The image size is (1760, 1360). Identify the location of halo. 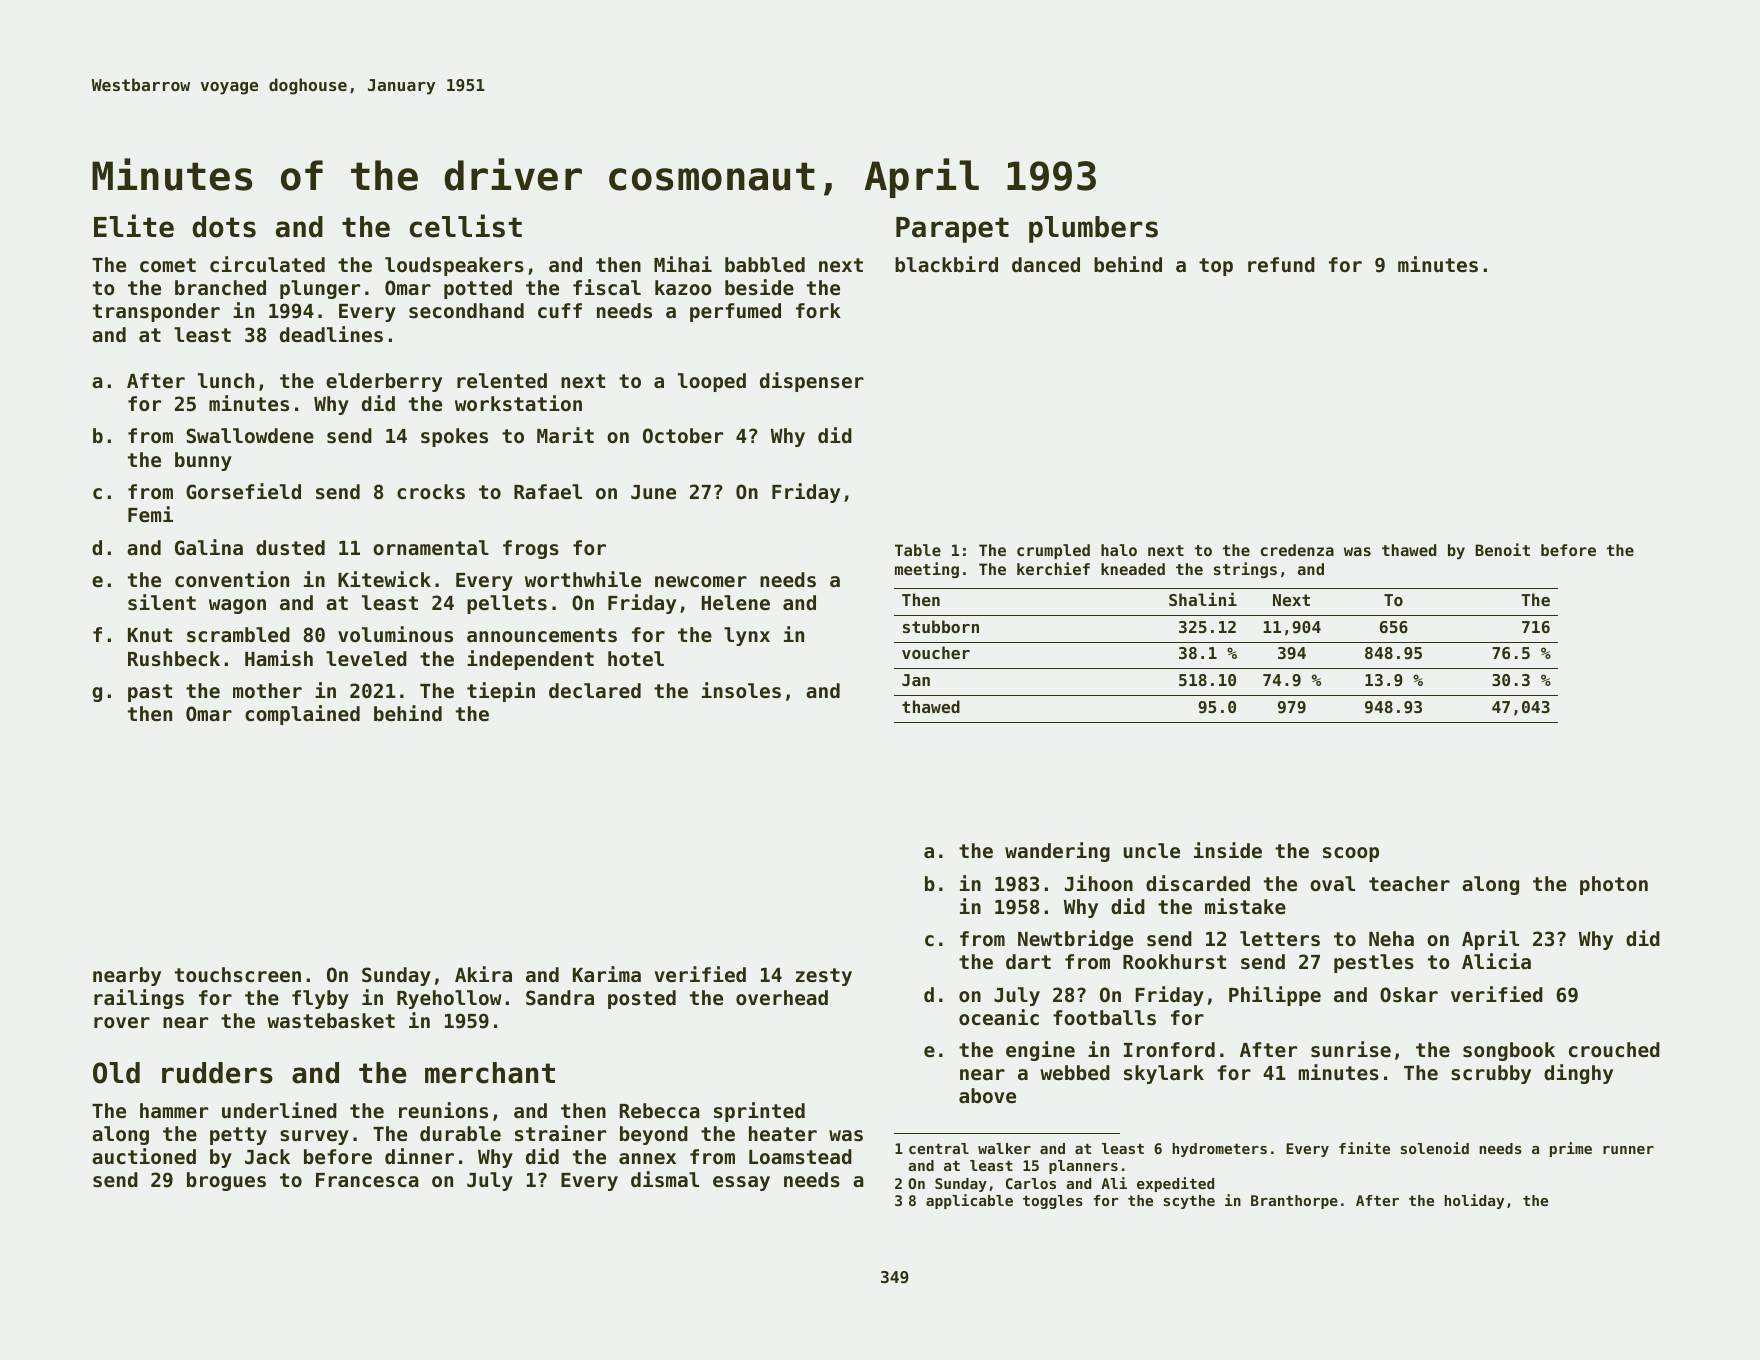
(1119, 550).
